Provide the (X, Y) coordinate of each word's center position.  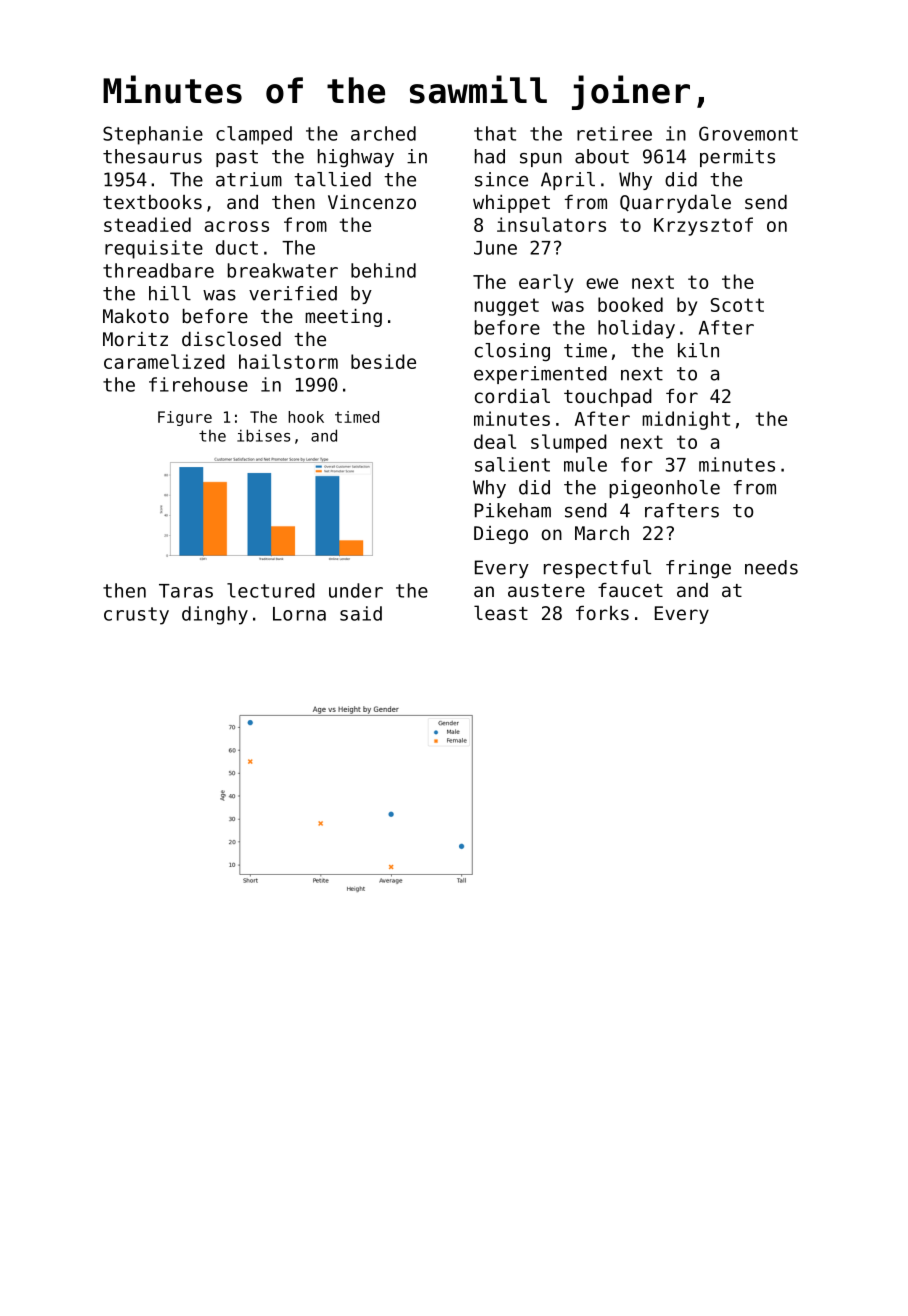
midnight (686, 420)
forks (602, 613)
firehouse (198, 384)
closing (512, 352)
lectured (271, 590)
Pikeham (513, 510)
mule (585, 464)
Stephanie (153, 135)
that (495, 133)
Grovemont (748, 133)
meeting (343, 318)
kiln (698, 350)
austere (546, 590)
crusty (136, 616)
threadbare (158, 270)
